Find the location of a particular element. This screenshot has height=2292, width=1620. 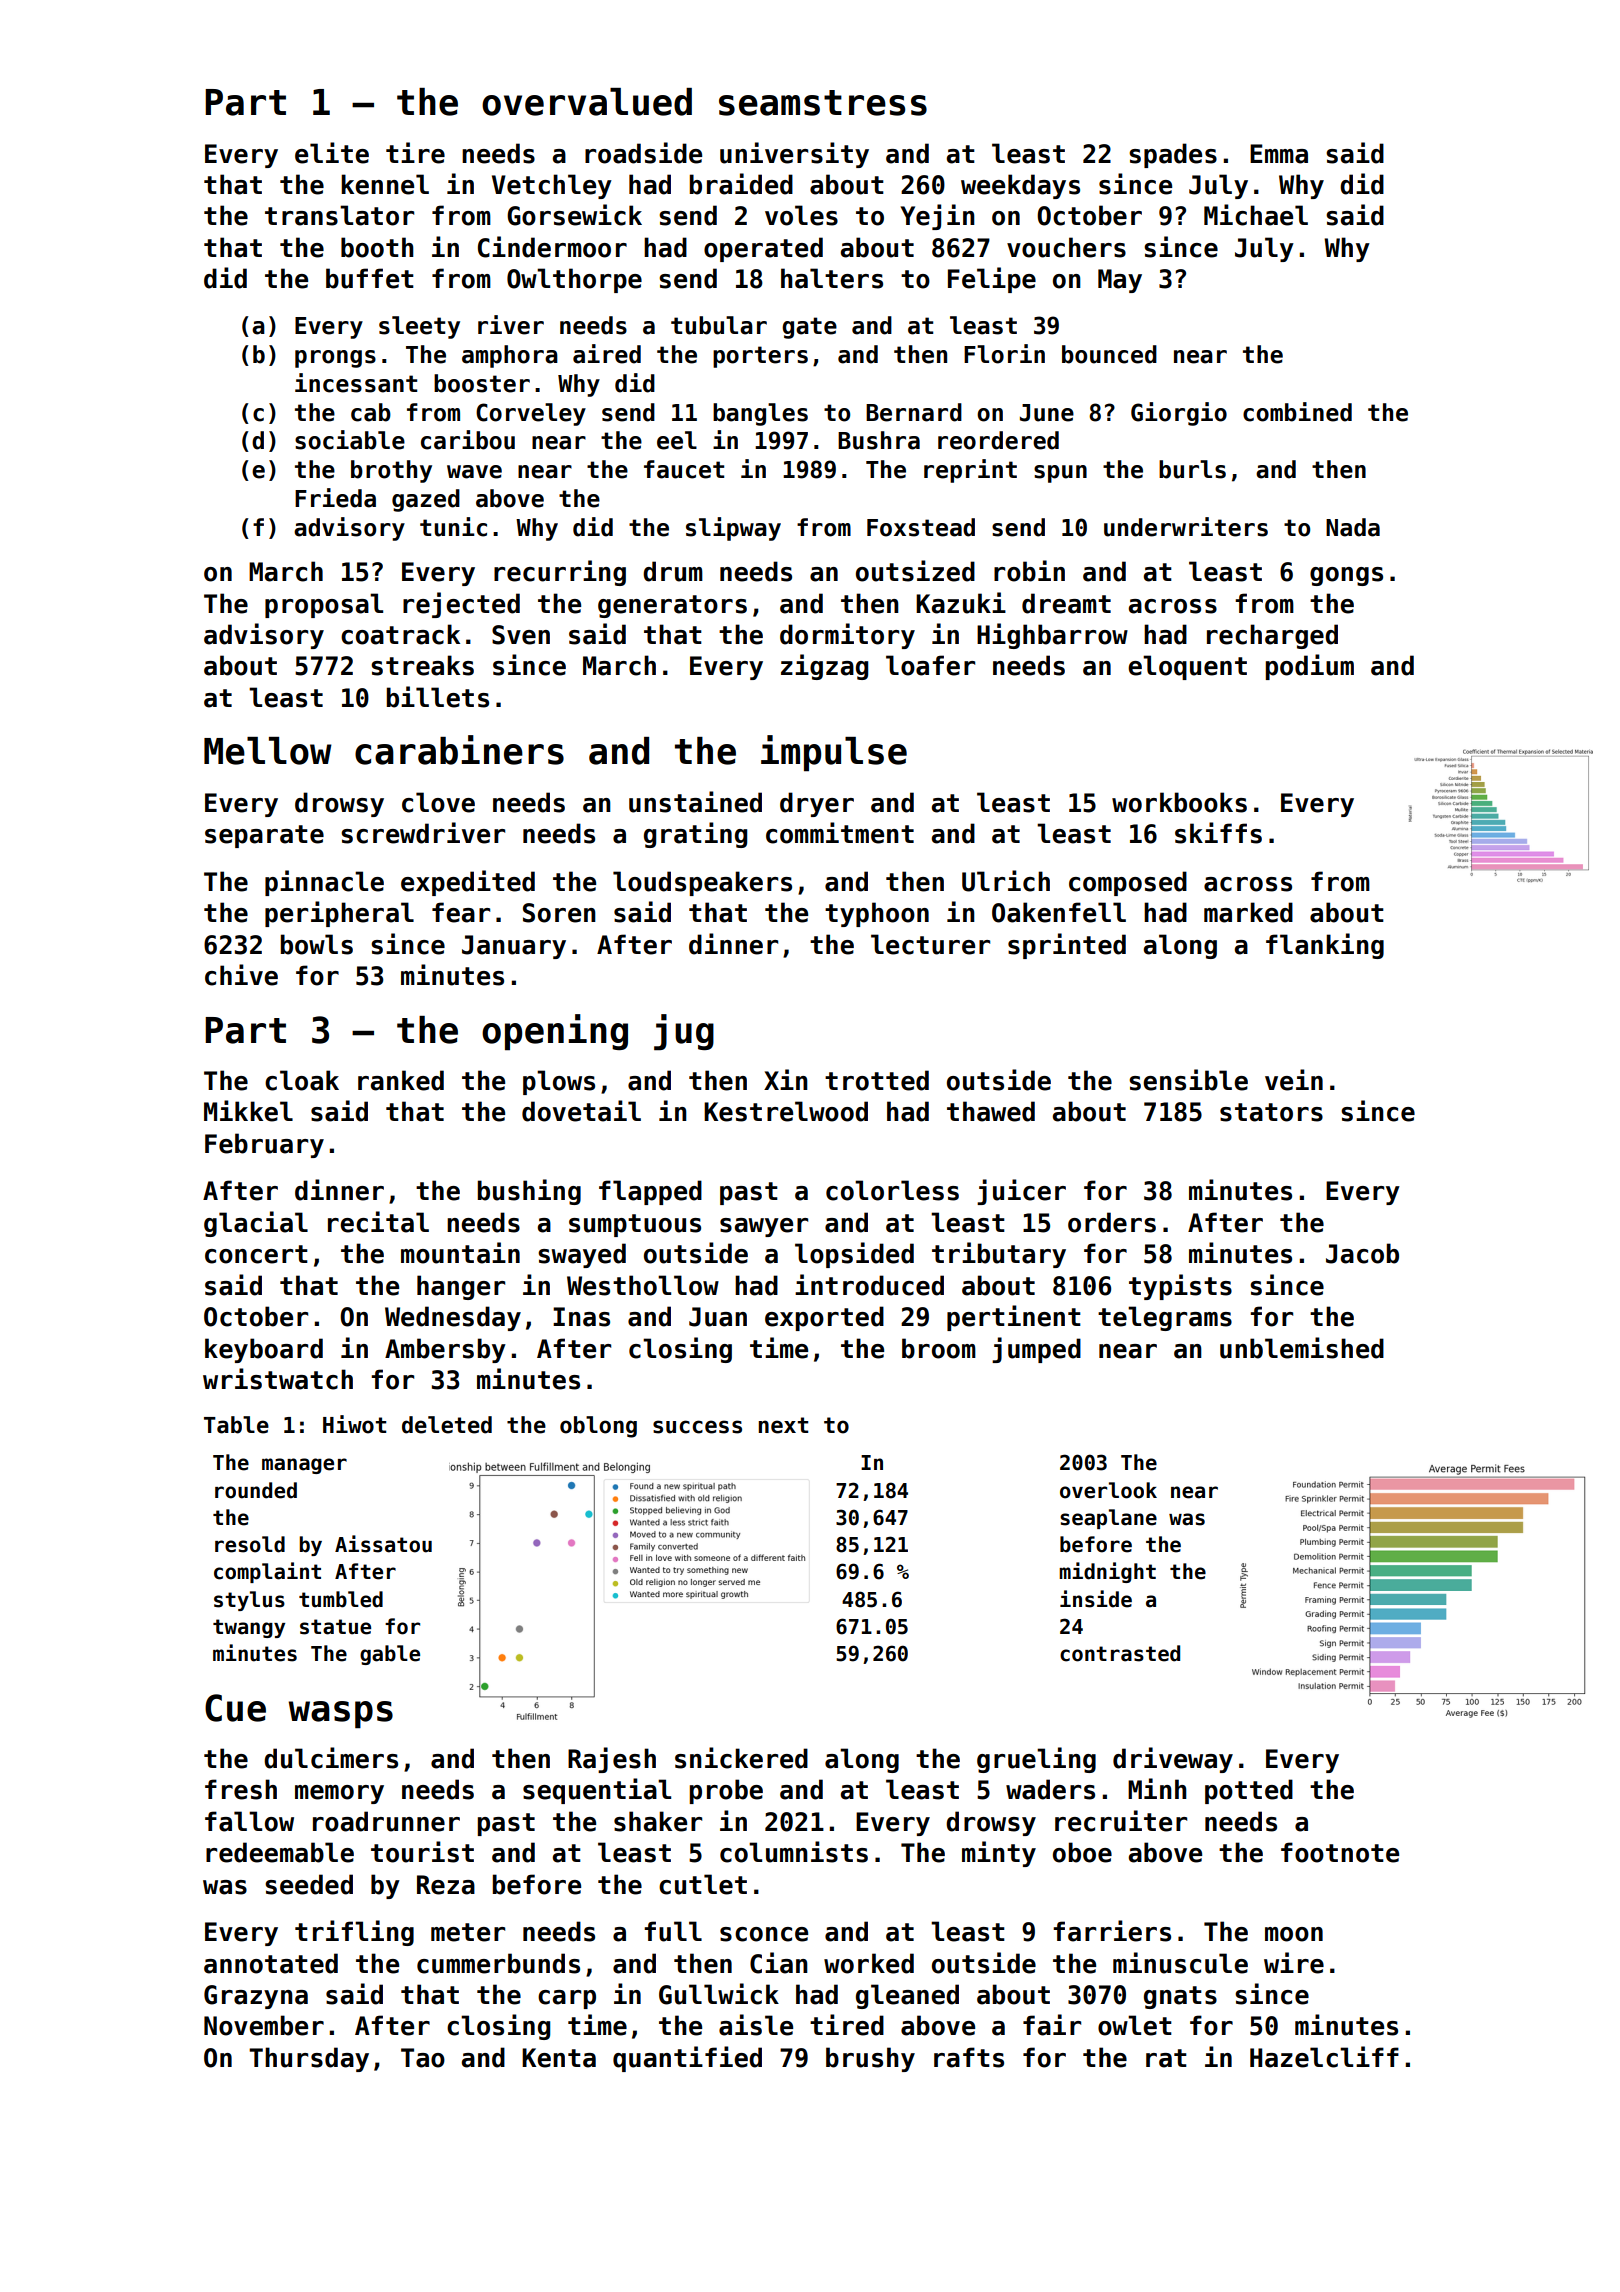

next is located at coordinates (783, 1425).
